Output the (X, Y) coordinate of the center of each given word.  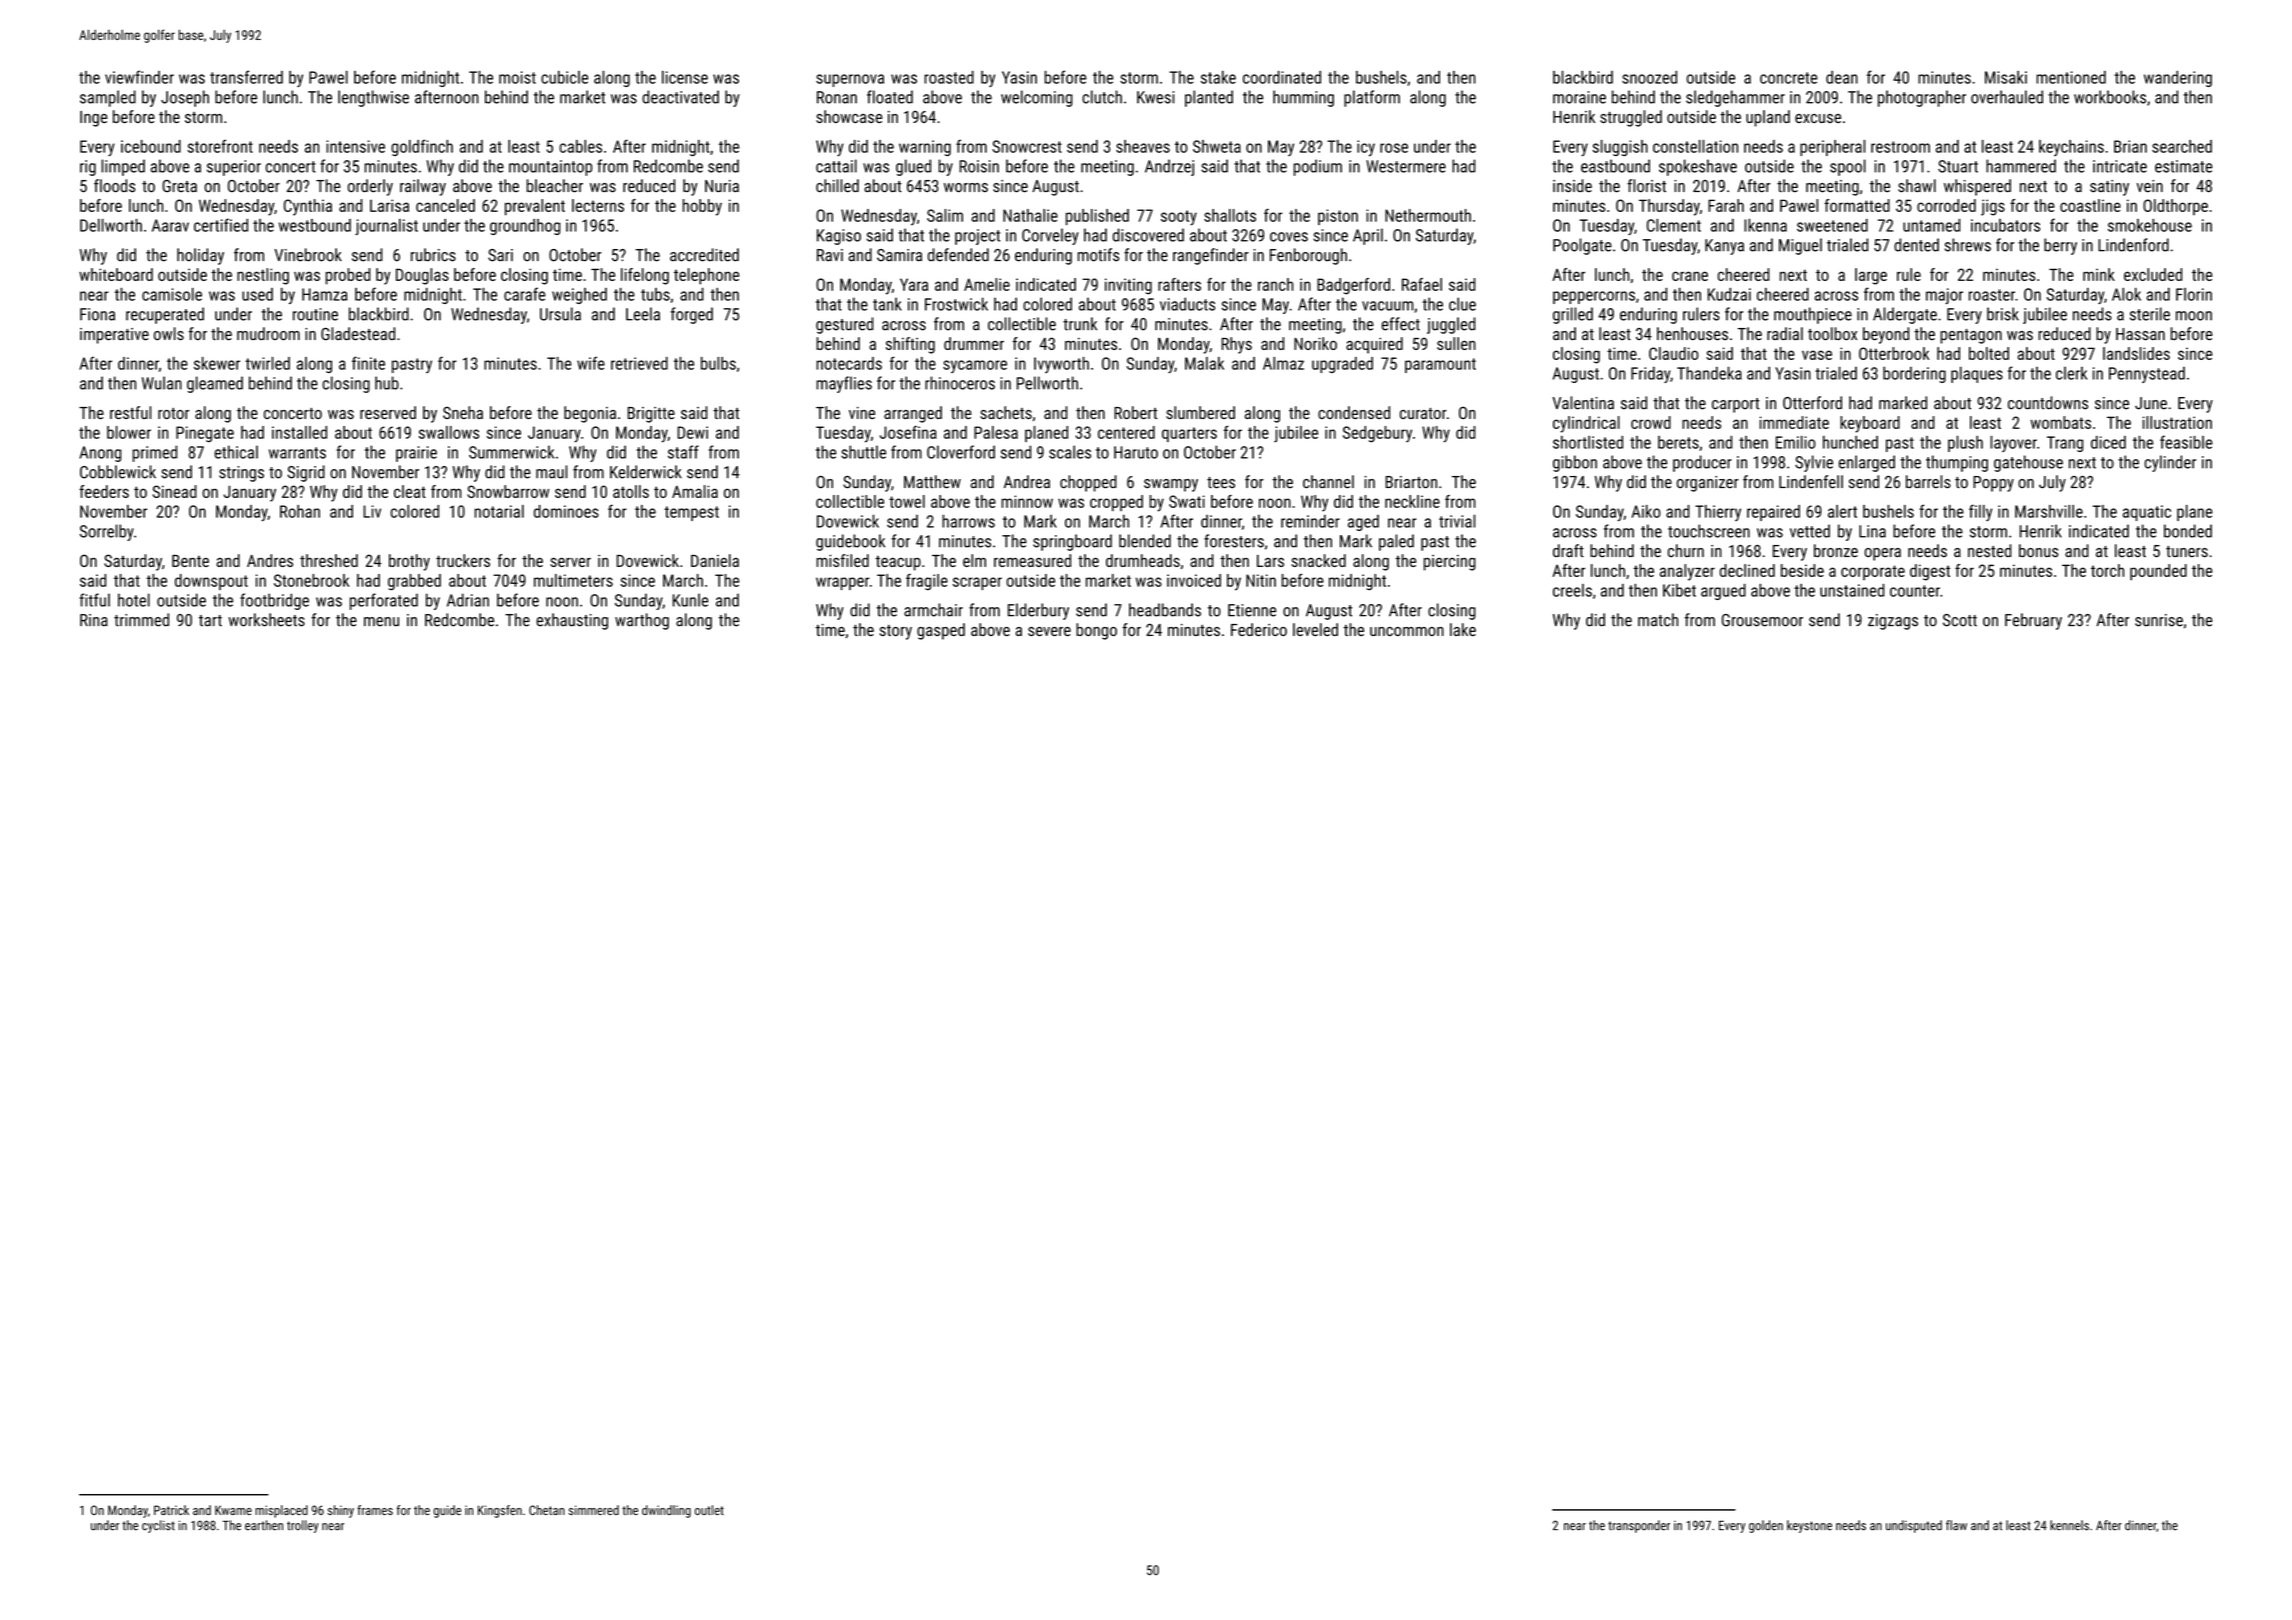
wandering (2178, 79)
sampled (108, 98)
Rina (94, 620)
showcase (849, 116)
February (2033, 621)
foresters (1234, 541)
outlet (709, 1510)
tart (210, 621)
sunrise (2159, 620)
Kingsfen (500, 1511)
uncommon (1407, 631)
